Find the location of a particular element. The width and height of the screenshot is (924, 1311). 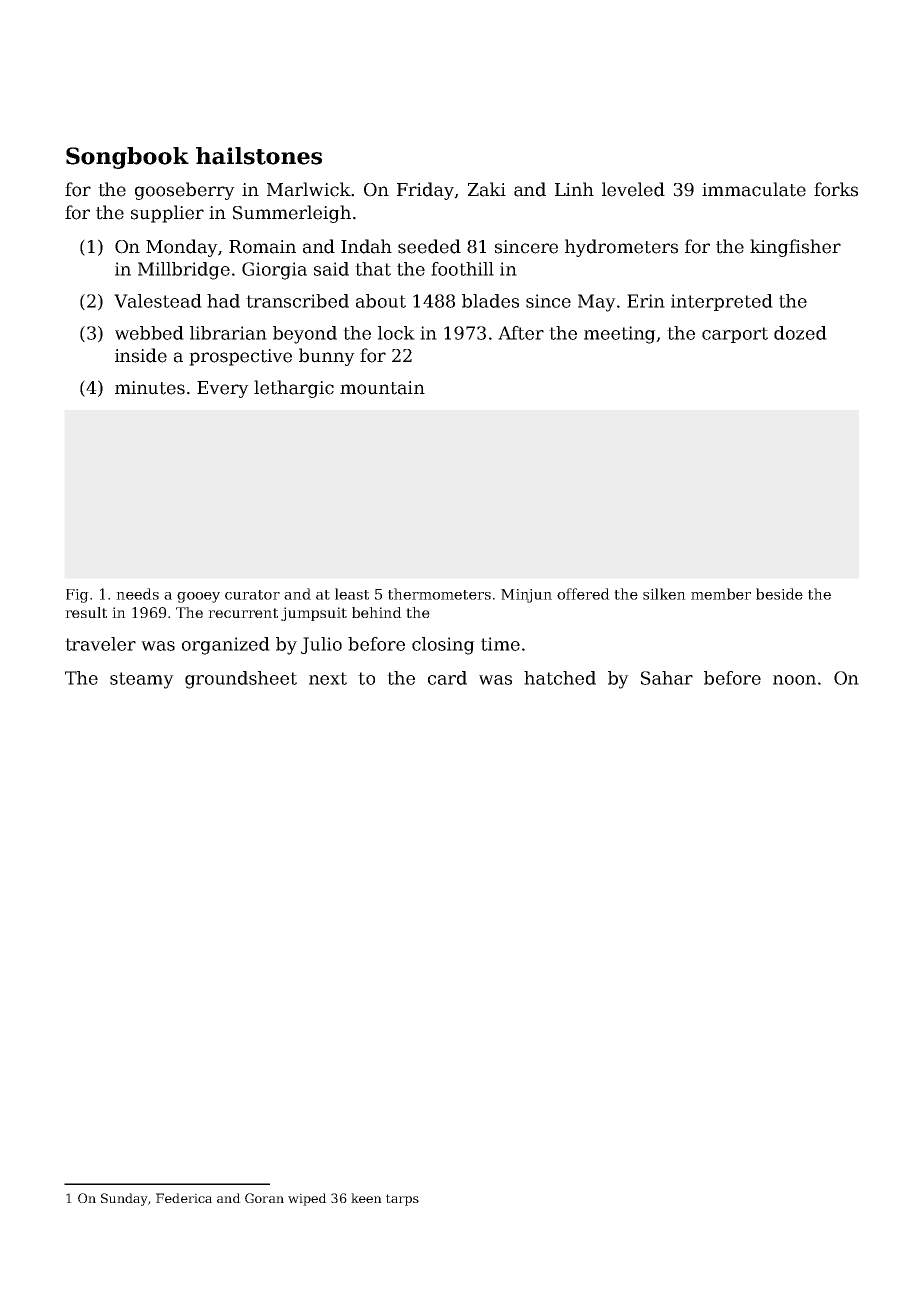

Monday is located at coordinates (182, 248).
